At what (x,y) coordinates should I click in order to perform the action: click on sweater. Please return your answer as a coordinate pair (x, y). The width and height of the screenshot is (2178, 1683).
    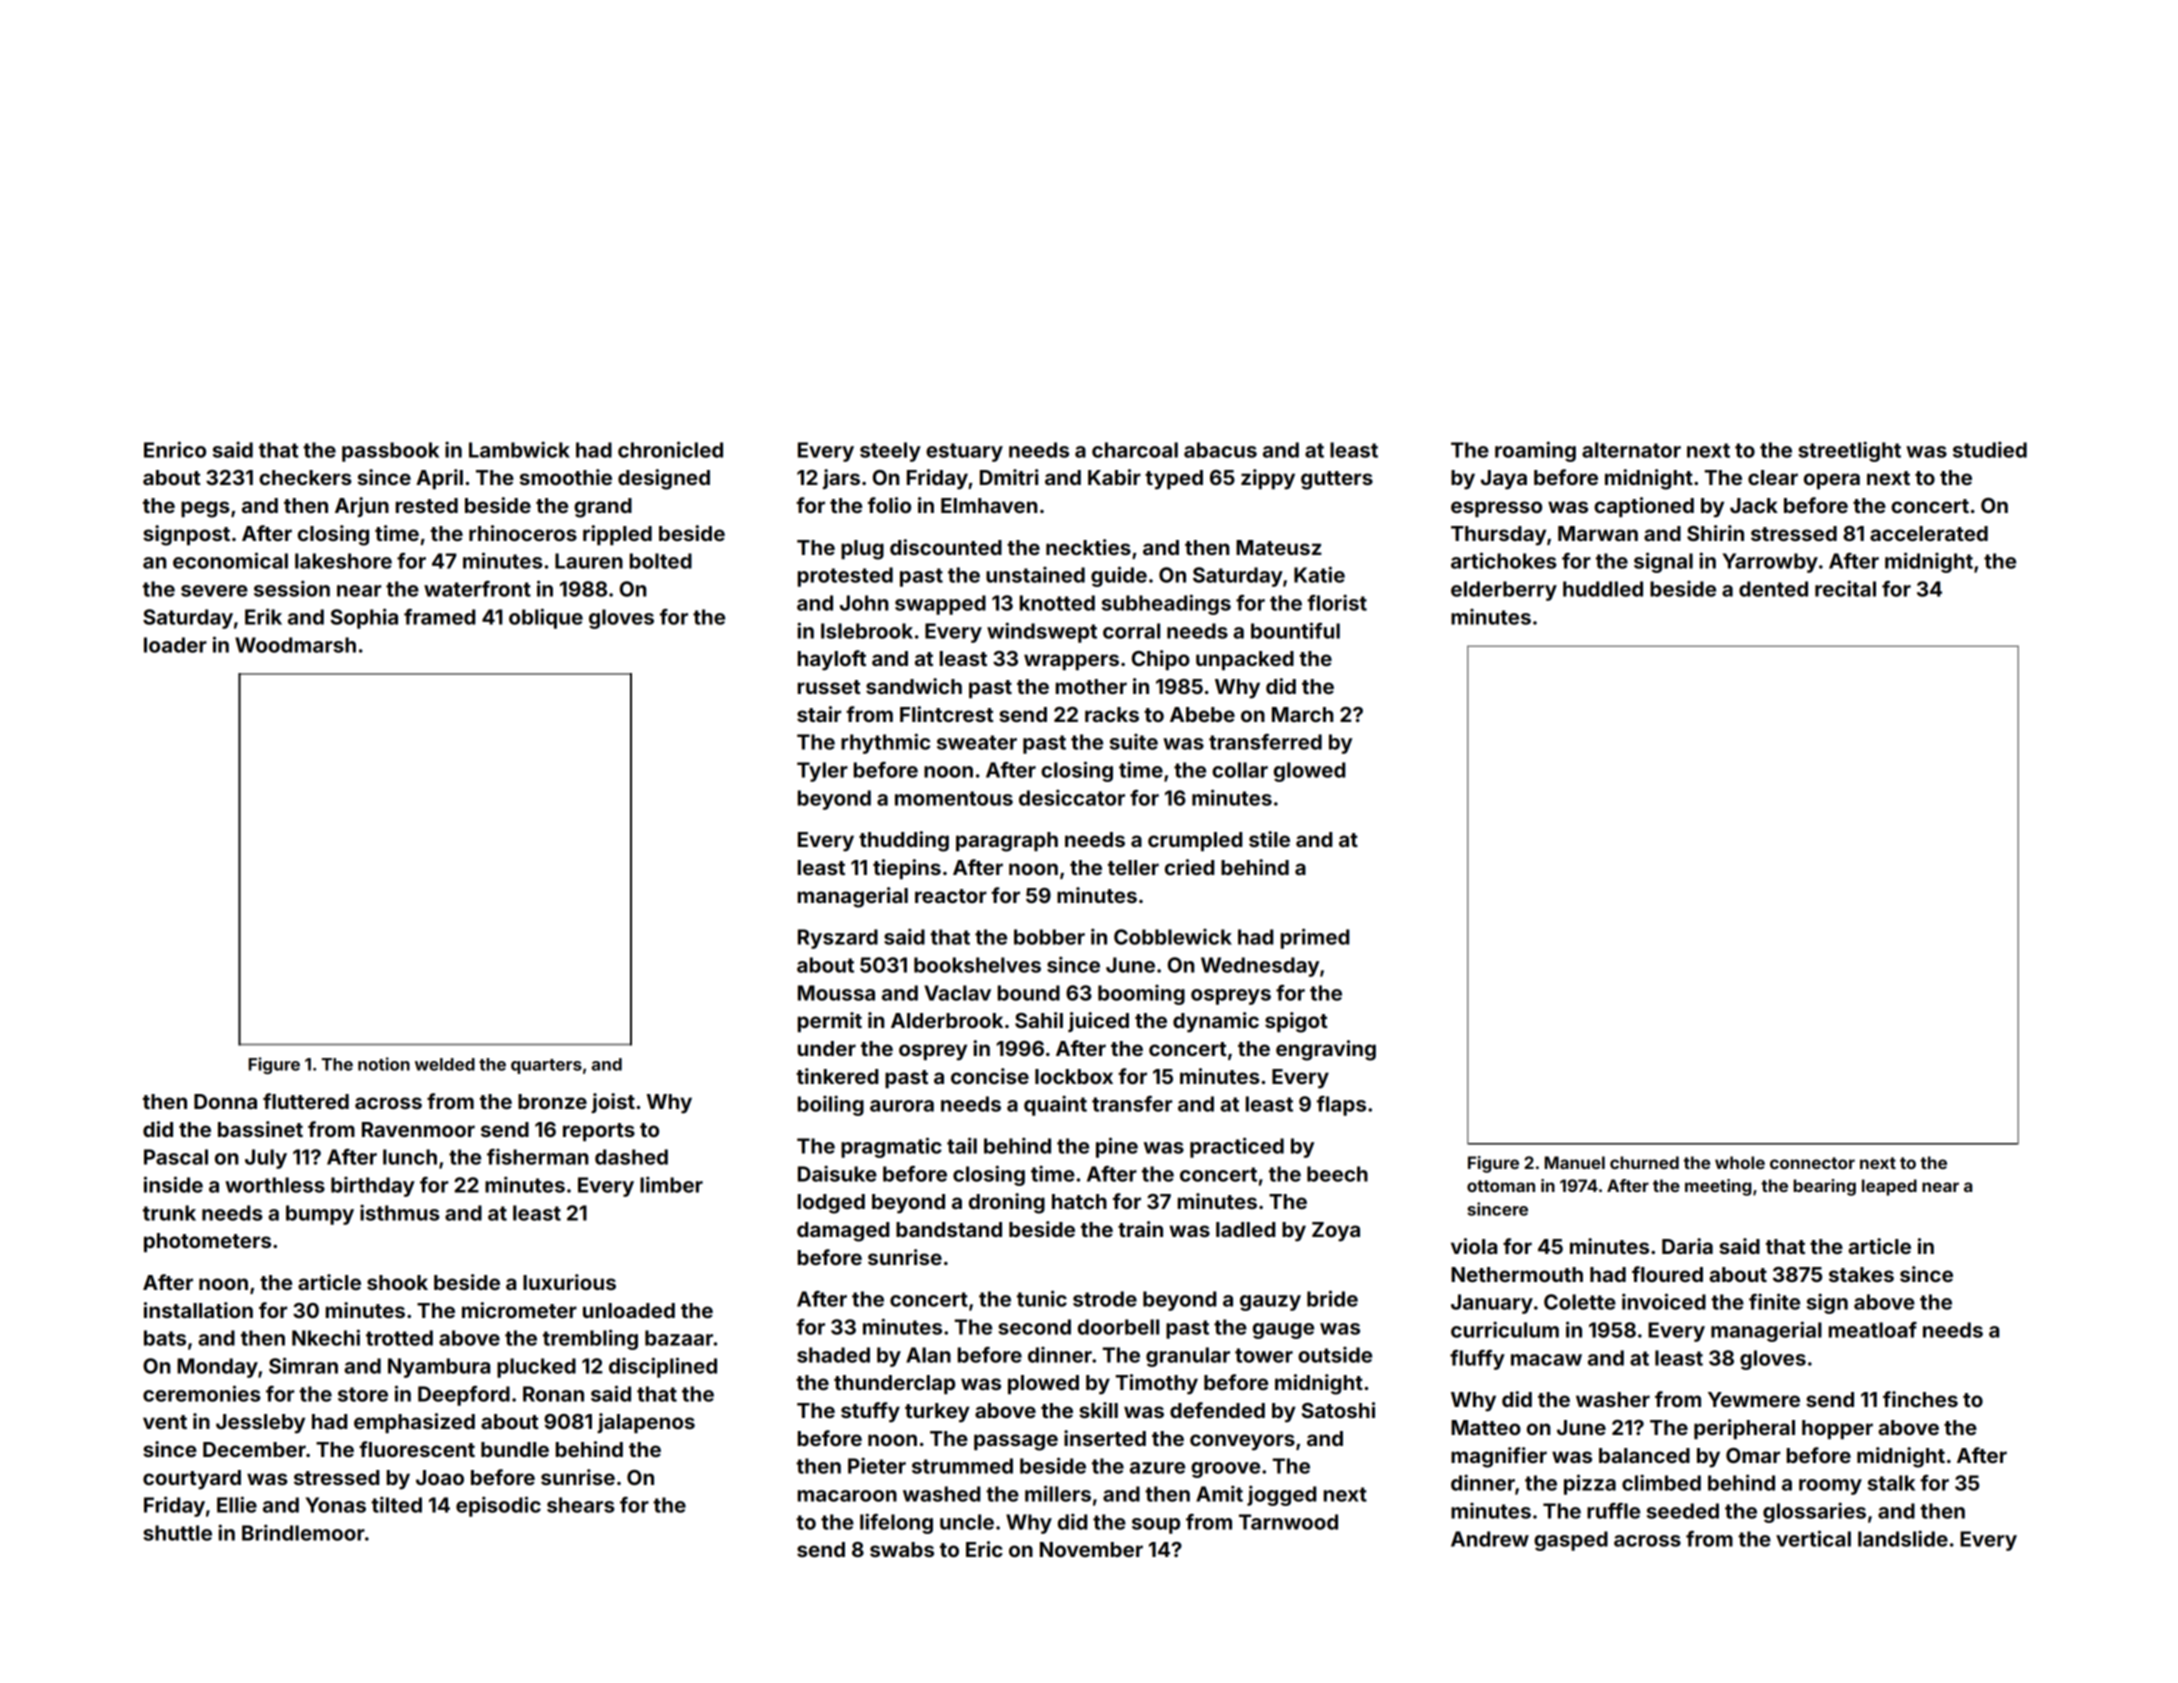
    Looking at the image, I should click on (977, 742).
